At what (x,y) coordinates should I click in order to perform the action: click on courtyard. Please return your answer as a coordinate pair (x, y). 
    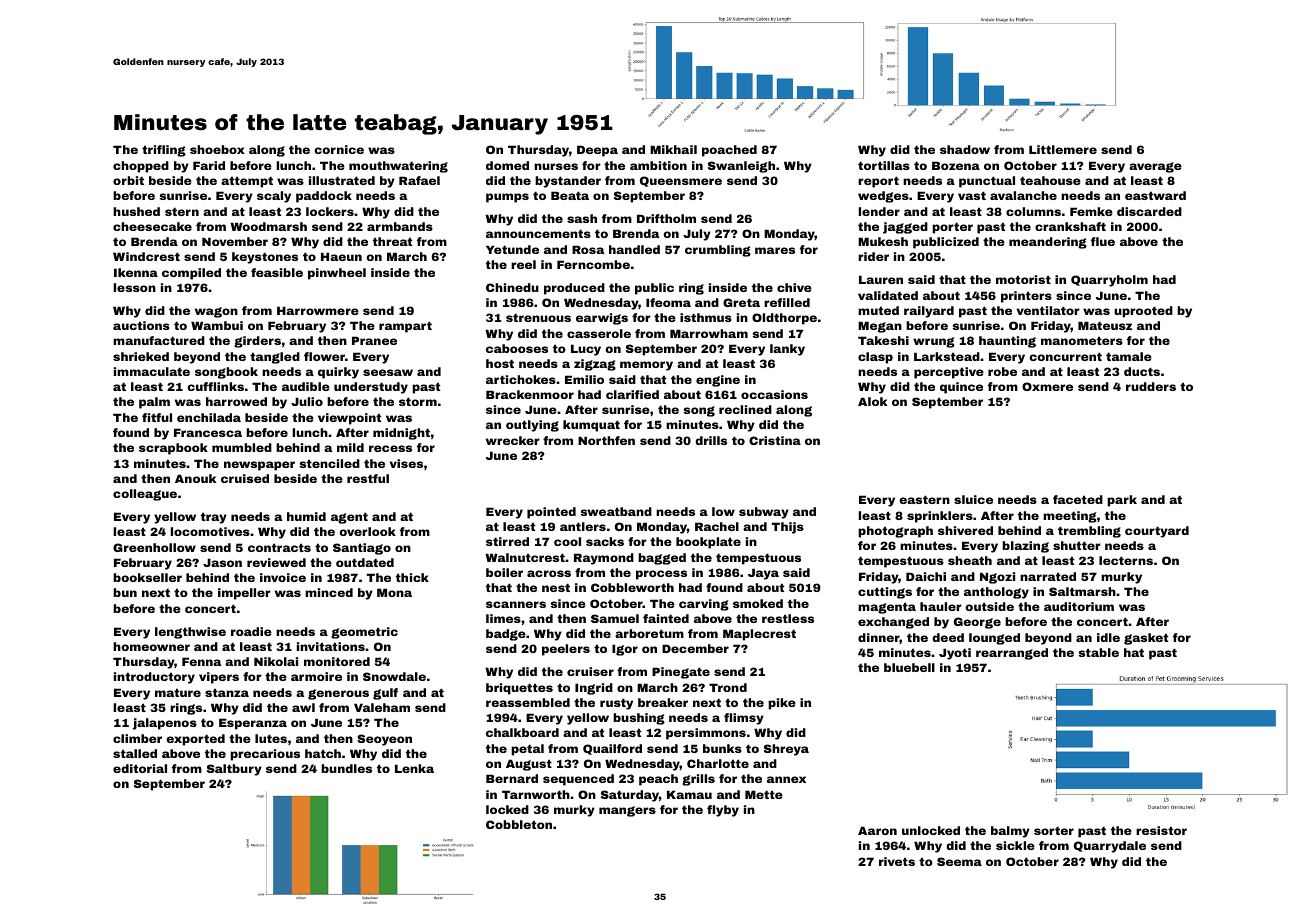
    Looking at the image, I should click on (1157, 532).
